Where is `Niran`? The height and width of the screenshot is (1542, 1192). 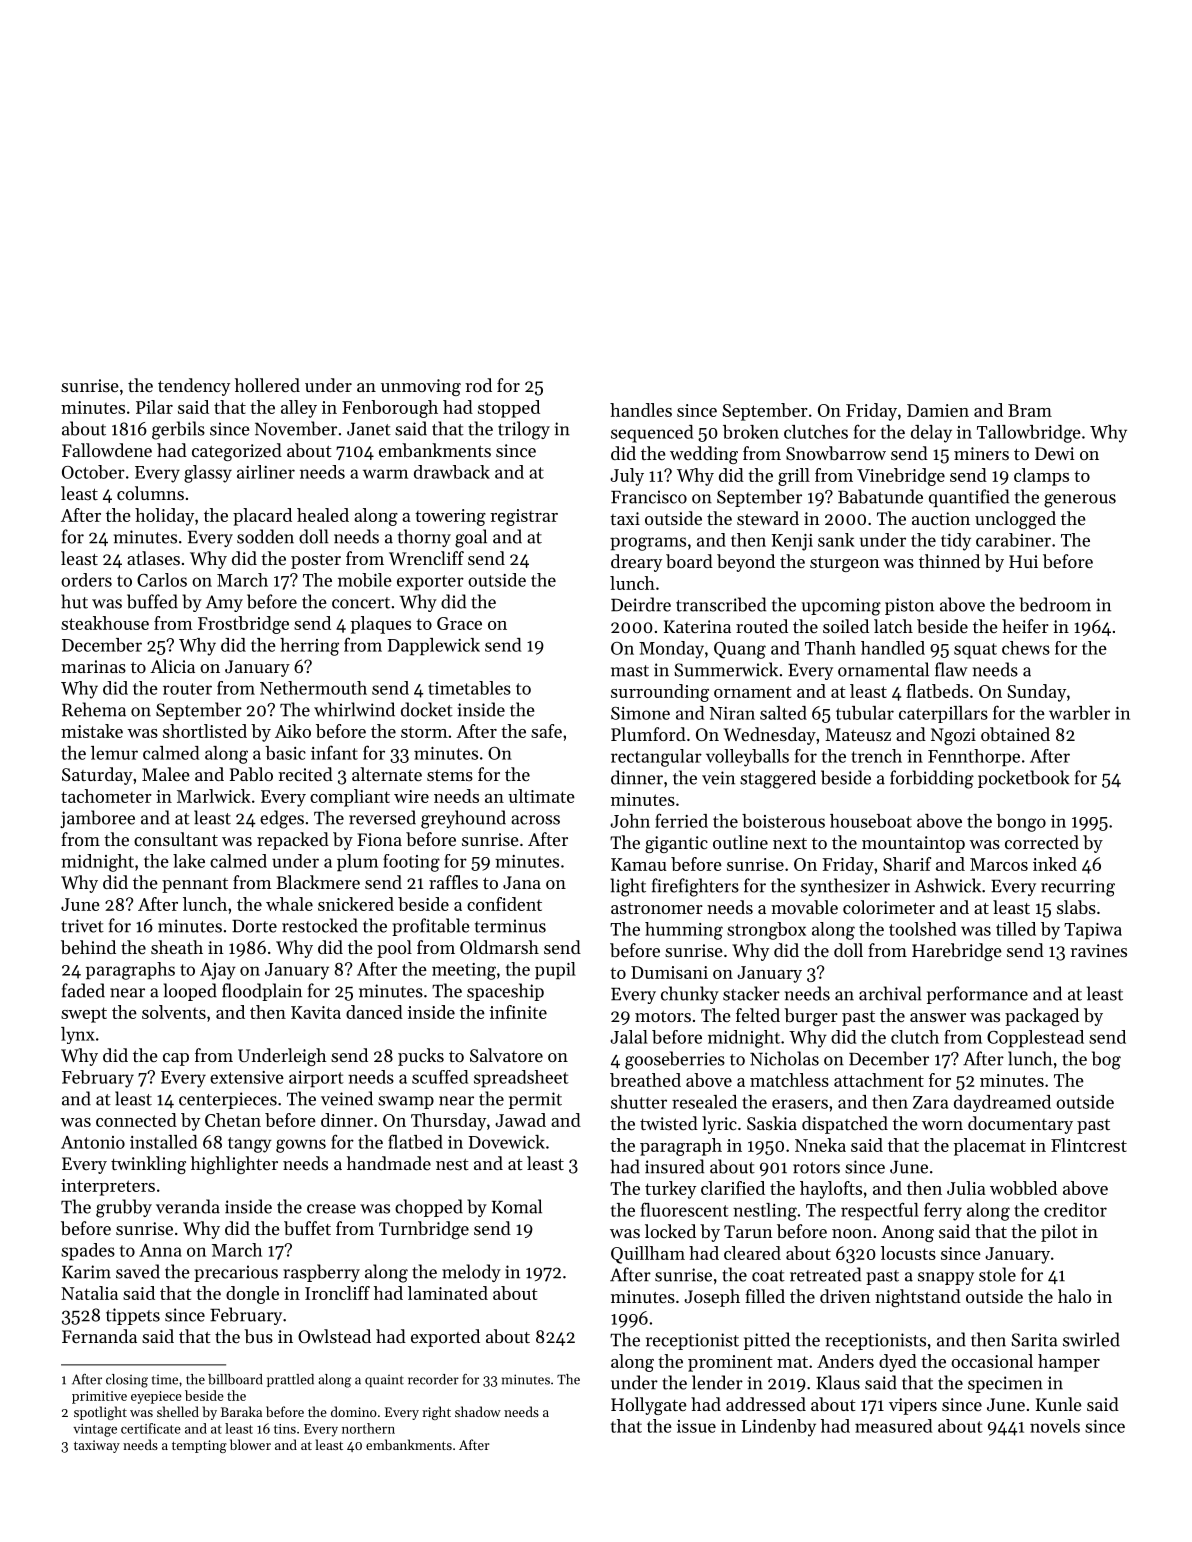
Niran is located at coordinates (732, 713).
